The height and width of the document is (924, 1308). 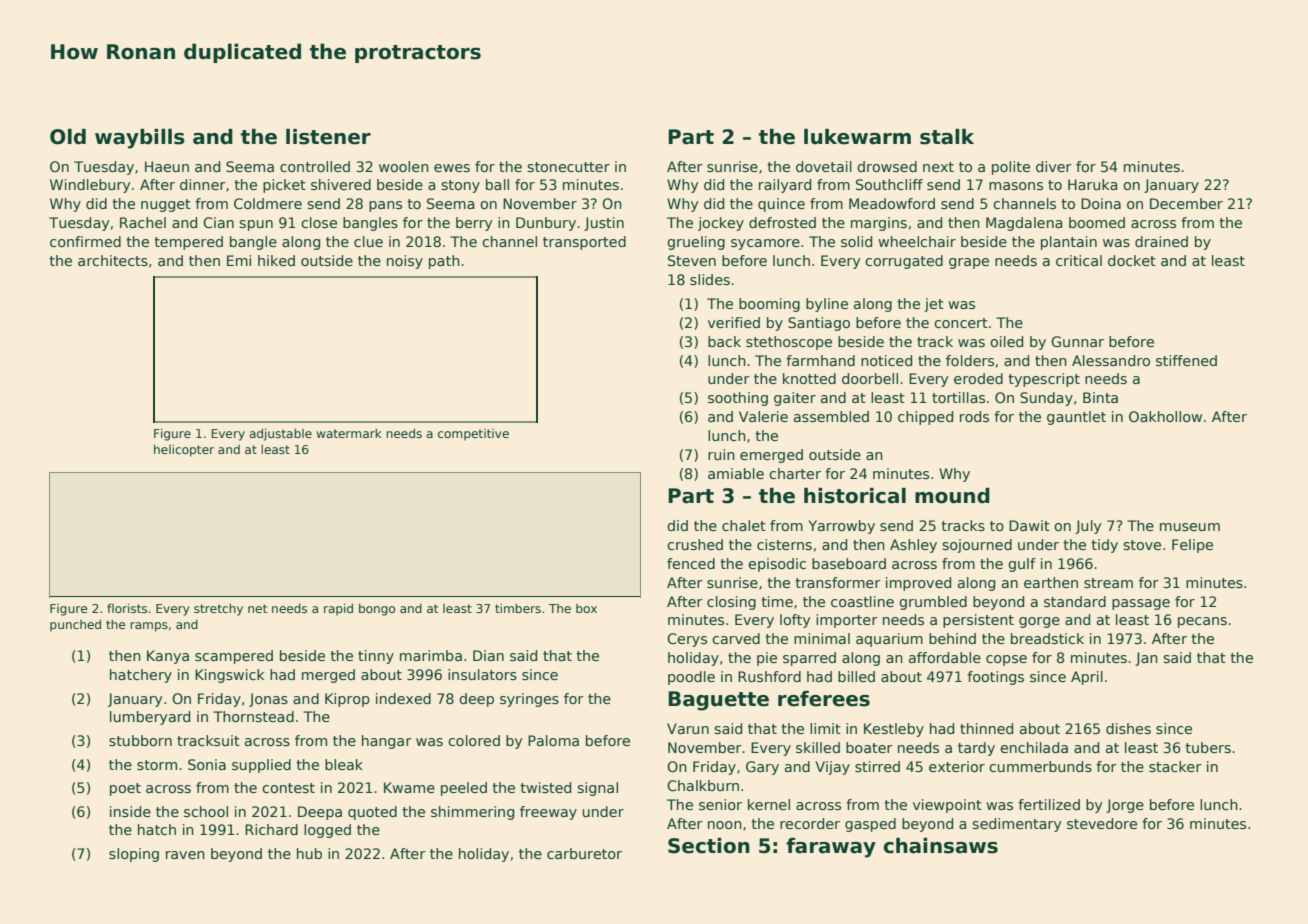 What do you see at coordinates (268, 700) in the document?
I see `Jonas` at bounding box center [268, 700].
